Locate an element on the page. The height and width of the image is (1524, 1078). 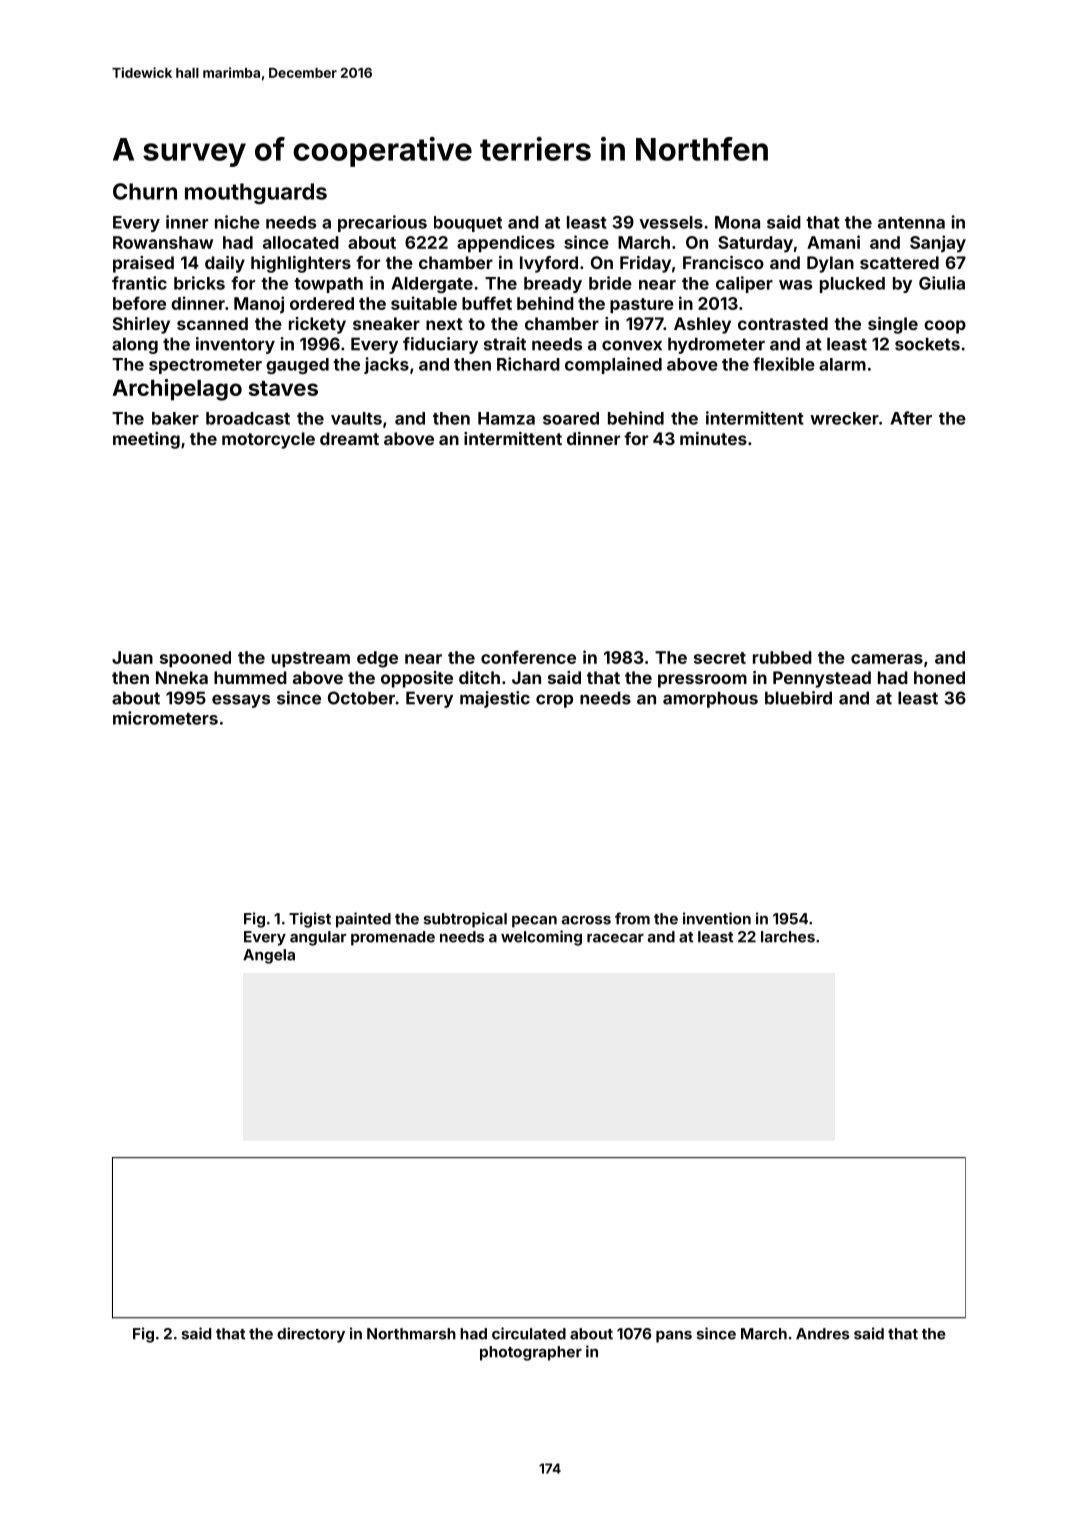
vessels is located at coordinates (671, 222).
